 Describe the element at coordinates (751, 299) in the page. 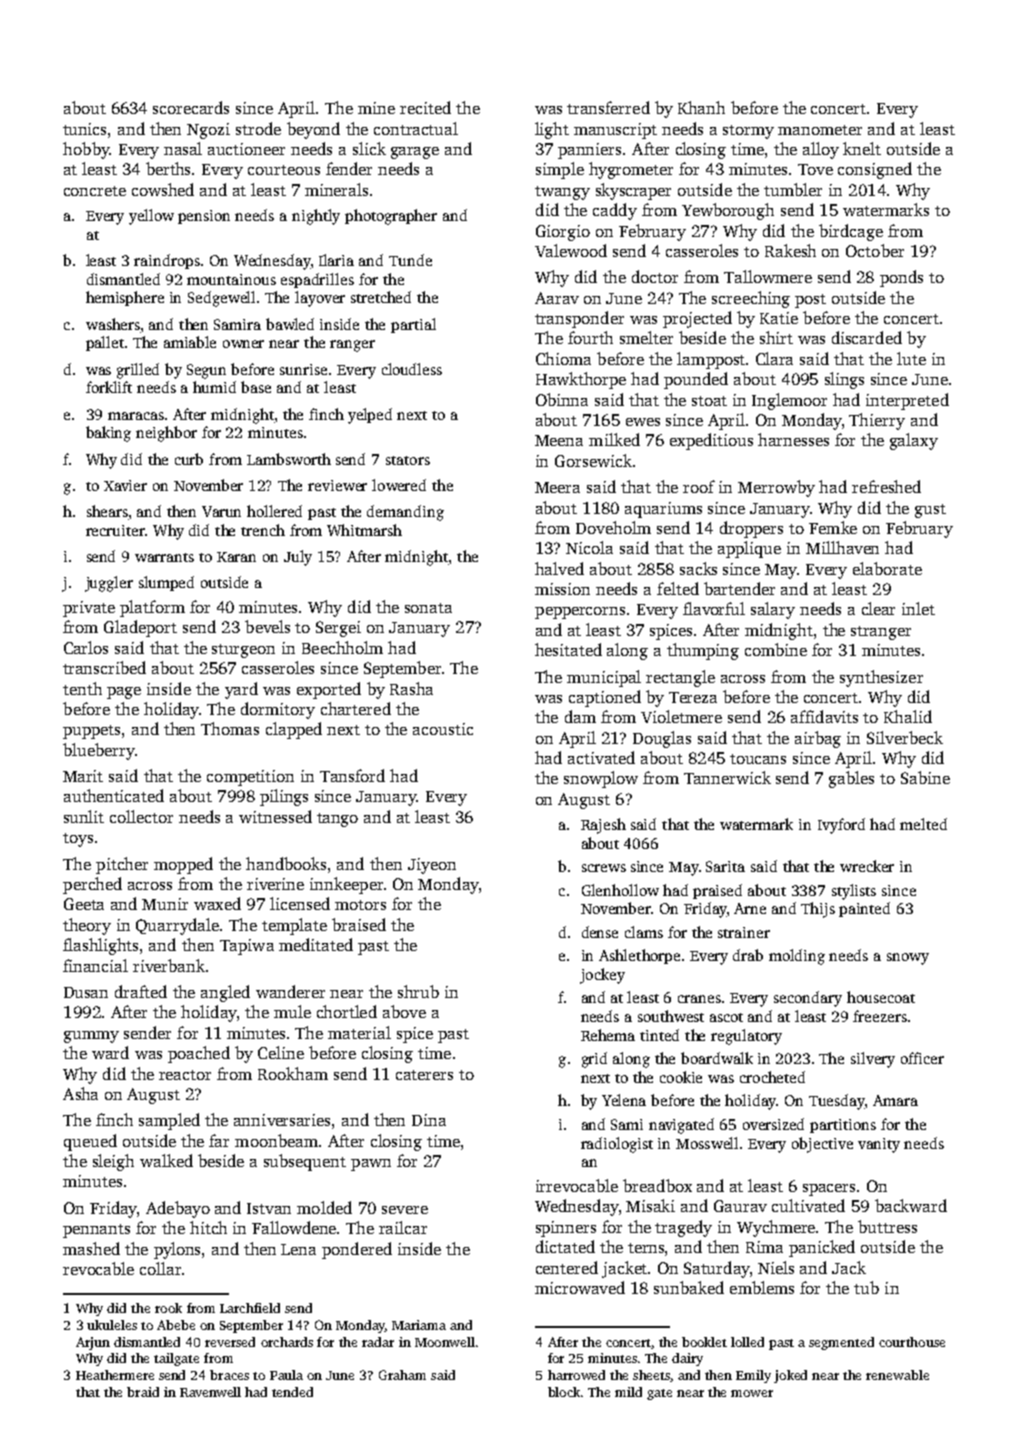

I see `screeching` at that location.
